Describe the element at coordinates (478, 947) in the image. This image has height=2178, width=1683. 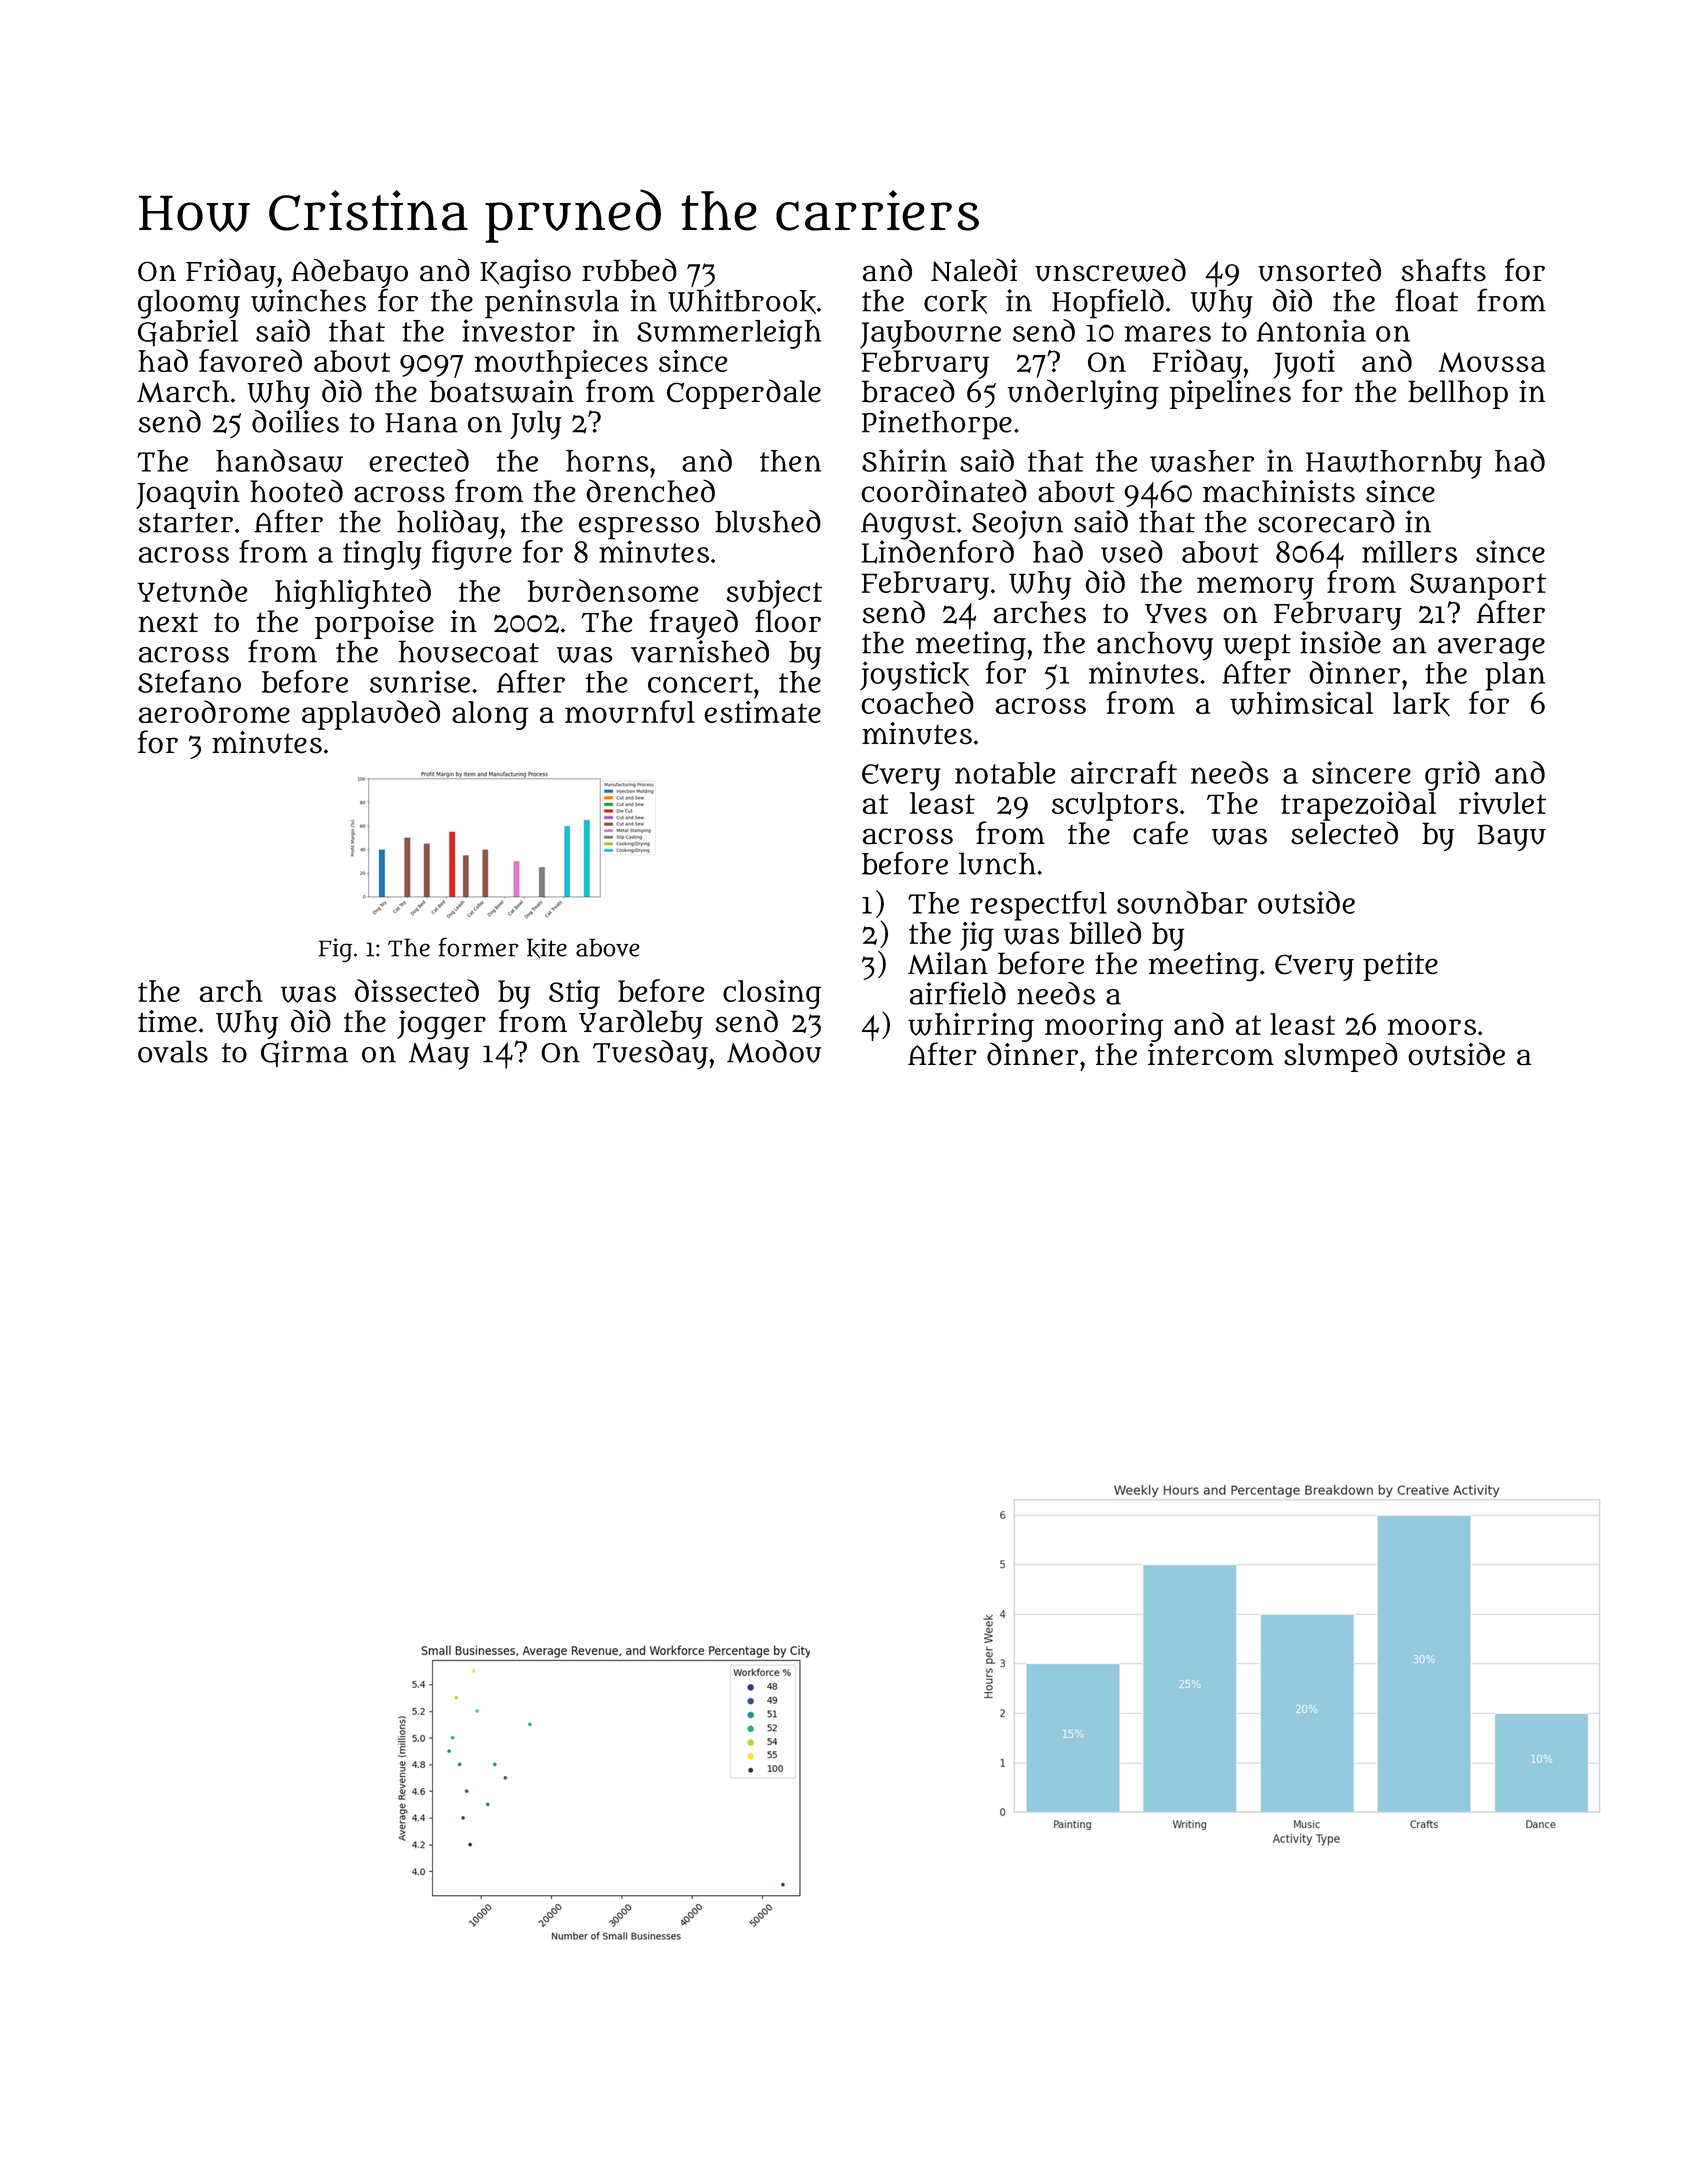
I see `former` at that location.
